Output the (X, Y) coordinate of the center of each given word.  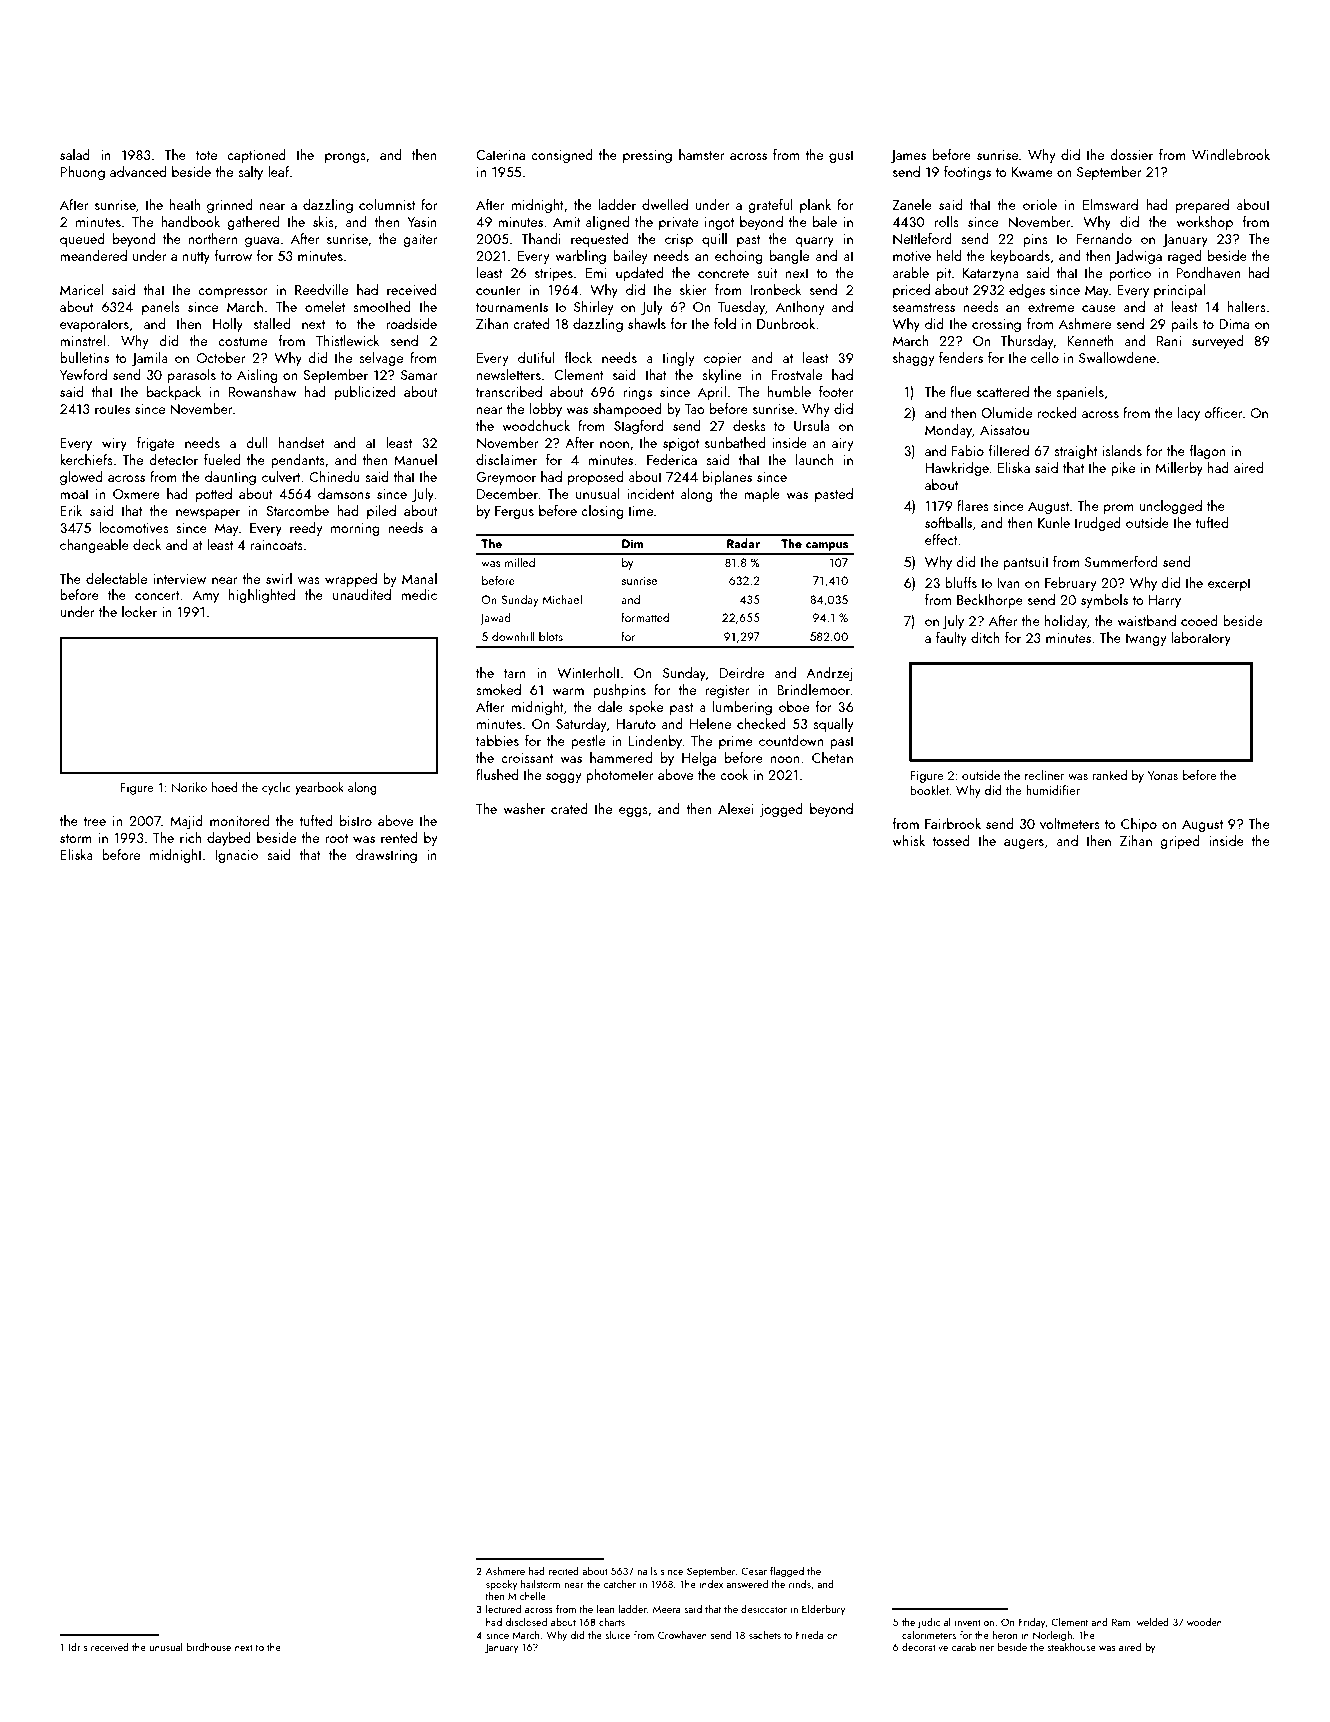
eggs (633, 812)
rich (190, 837)
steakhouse (1071, 1647)
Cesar (754, 1571)
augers (1024, 844)
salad (75, 154)
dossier (1132, 154)
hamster (701, 154)
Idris (78, 1647)
